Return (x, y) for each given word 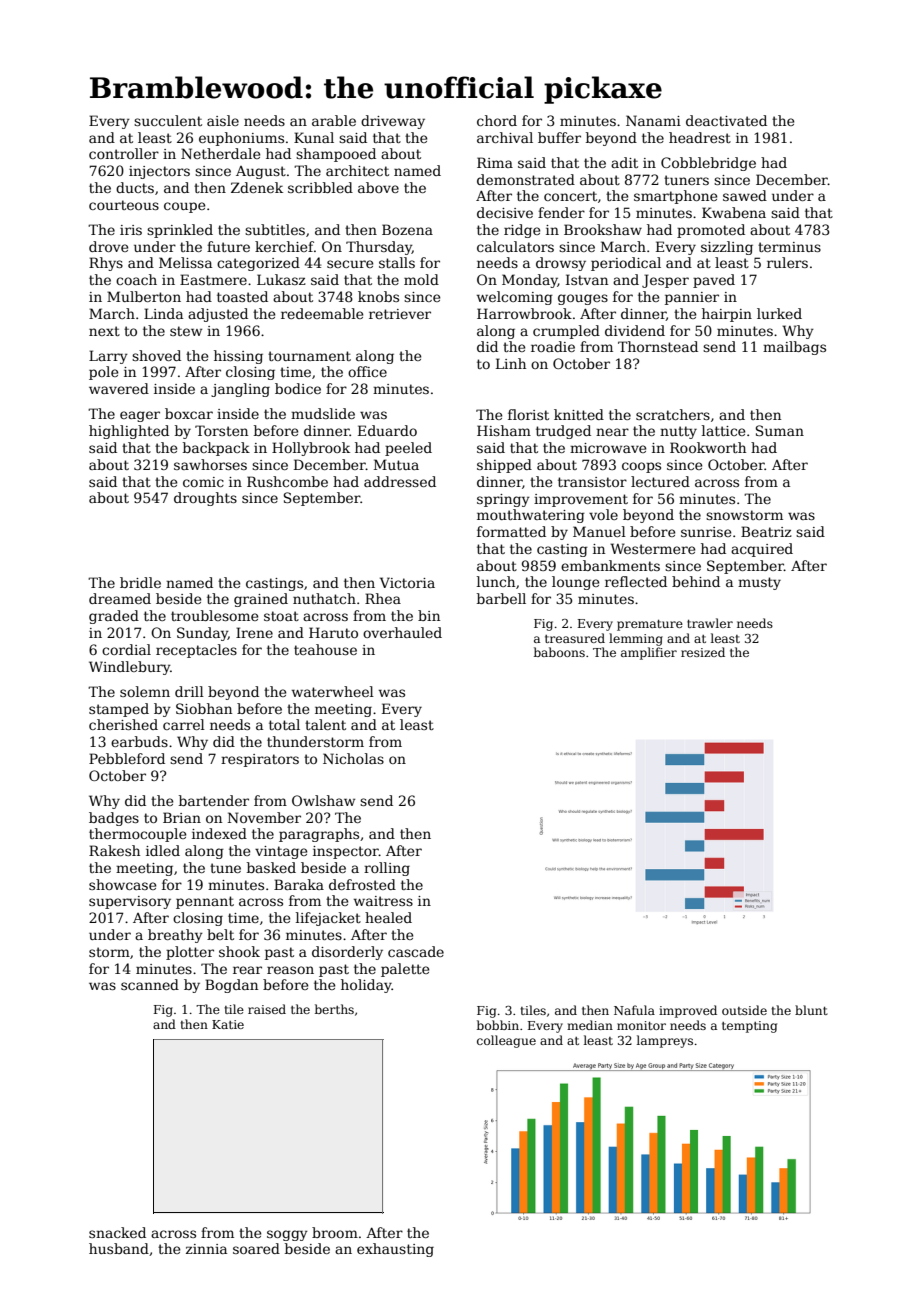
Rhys (106, 264)
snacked (117, 1232)
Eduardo (387, 430)
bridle (140, 582)
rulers (787, 262)
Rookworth (708, 447)
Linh (511, 363)
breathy (175, 936)
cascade (416, 951)
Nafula (634, 1010)
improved (688, 1011)
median (590, 1025)
